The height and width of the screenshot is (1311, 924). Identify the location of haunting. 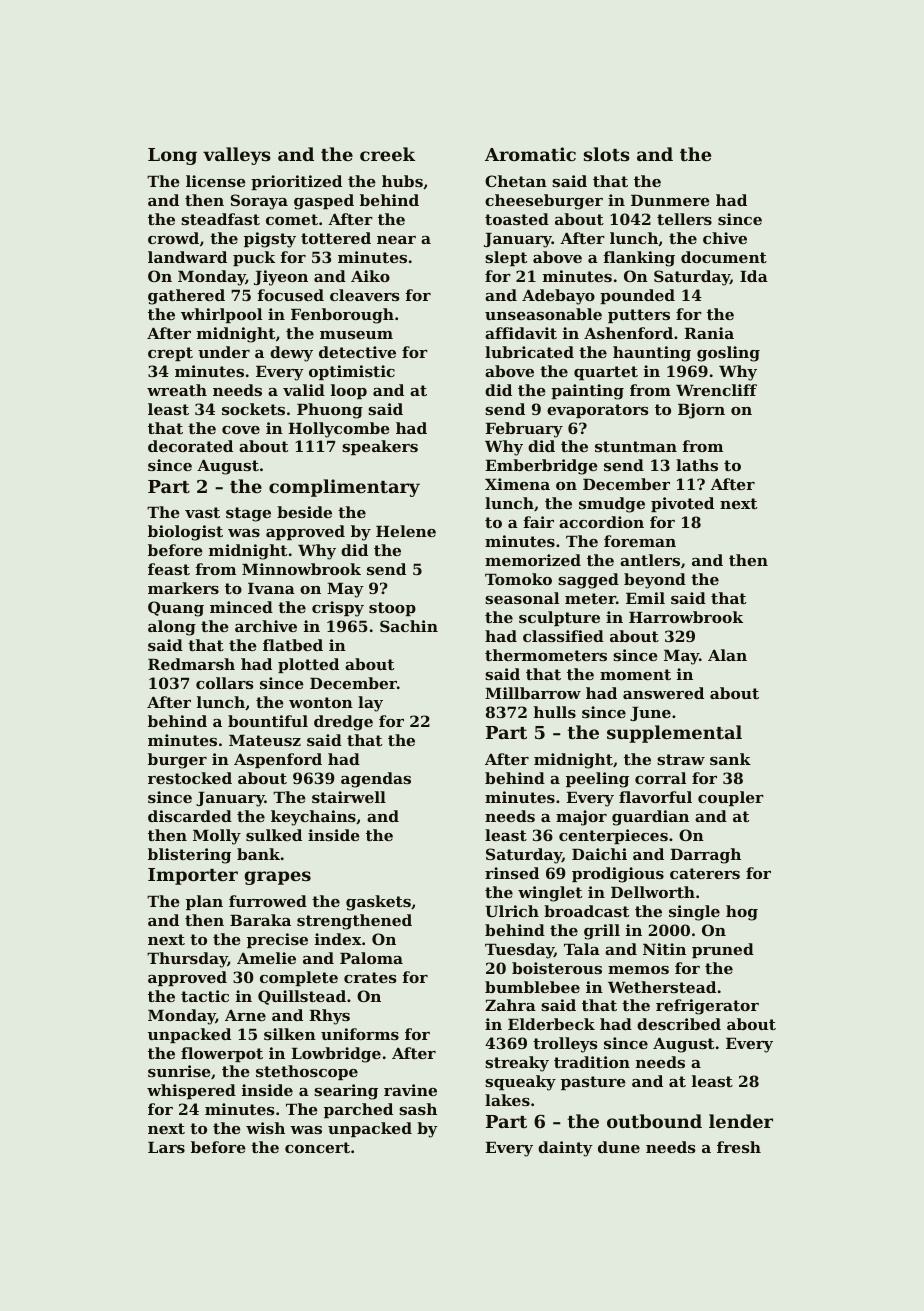
(652, 354).
